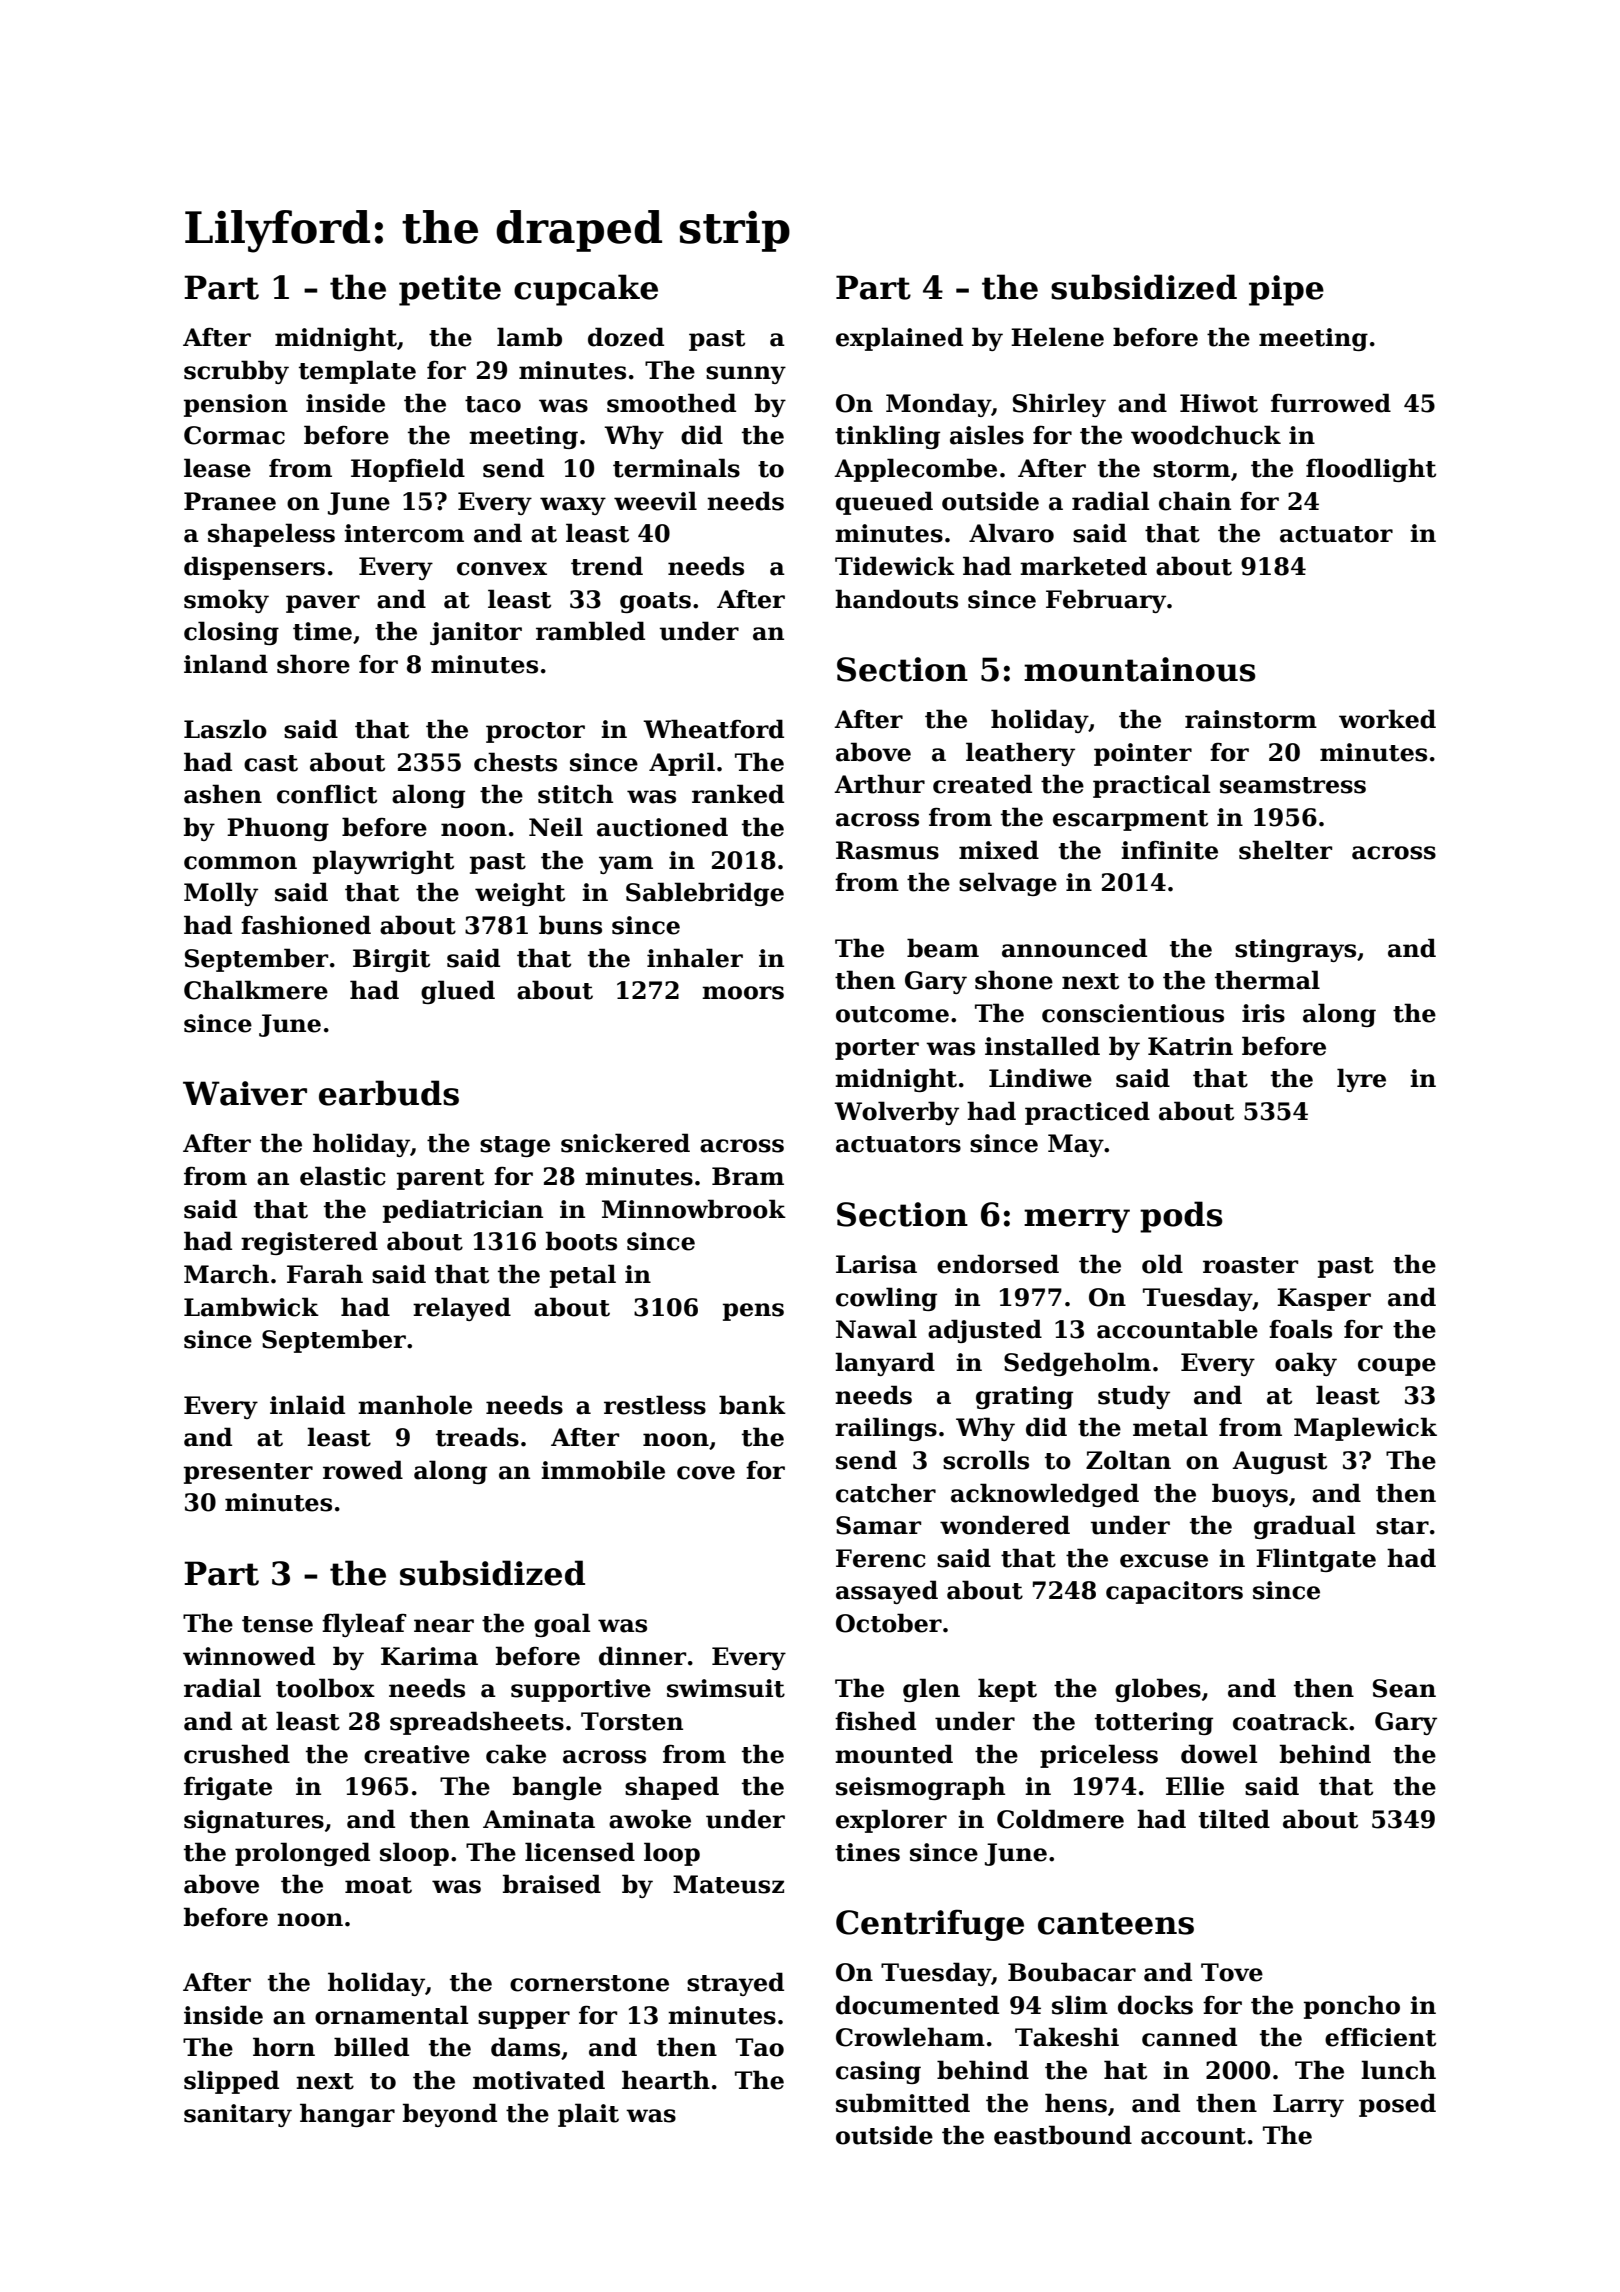 The width and height of the page is (1620, 2292). Describe the element at coordinates (1286, 290) in the page. I see `pipe` at that location.
